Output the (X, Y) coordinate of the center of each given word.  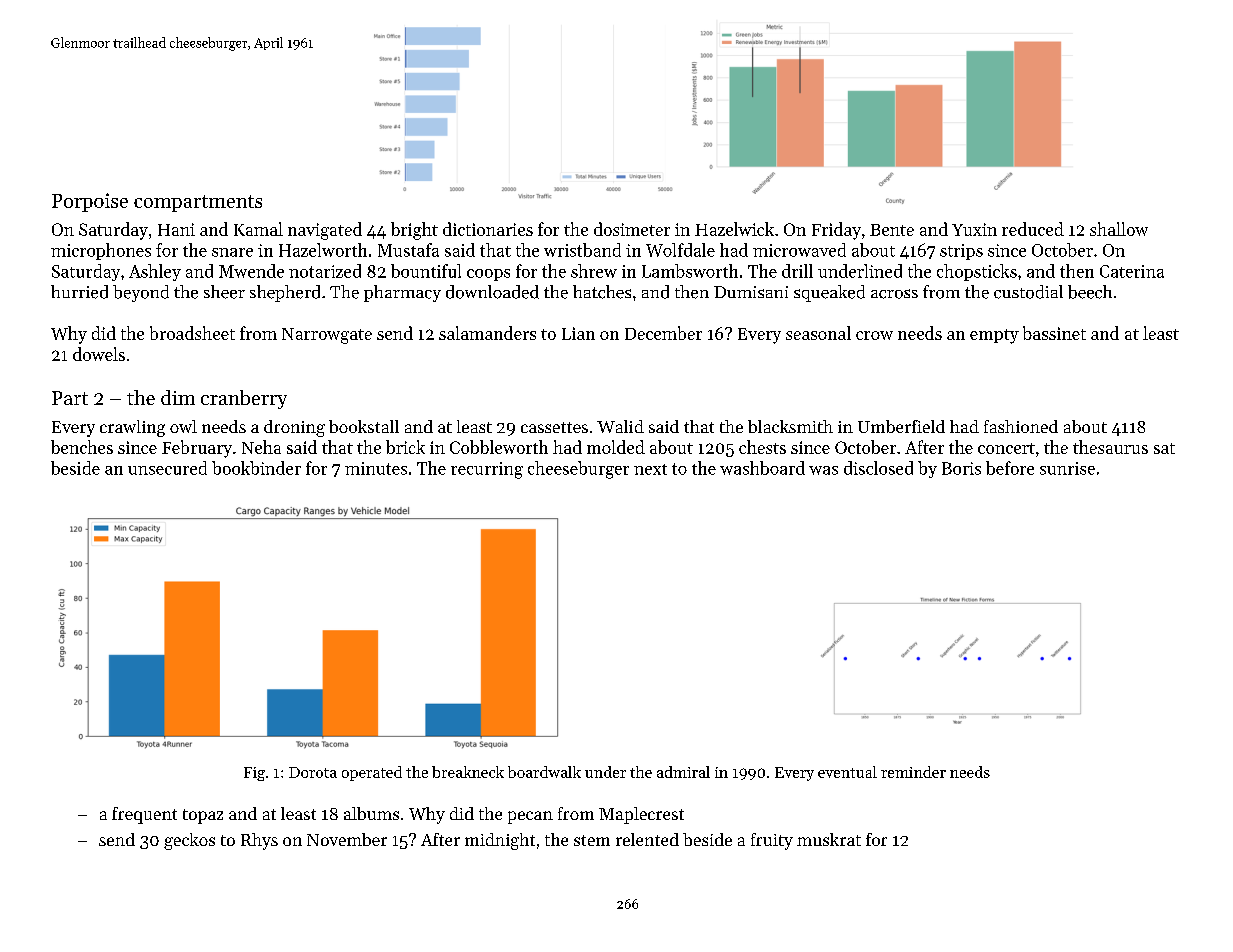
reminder (913, 772)
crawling (132, 428)
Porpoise (90, 202)
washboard (762, 468)
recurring (487, 470)
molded (616, 447)
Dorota (313, 772)
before (1010, 468)
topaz (203, 816)
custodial (1028, 292)
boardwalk (544, 772)
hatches (602, 292)
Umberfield (901, 426)
